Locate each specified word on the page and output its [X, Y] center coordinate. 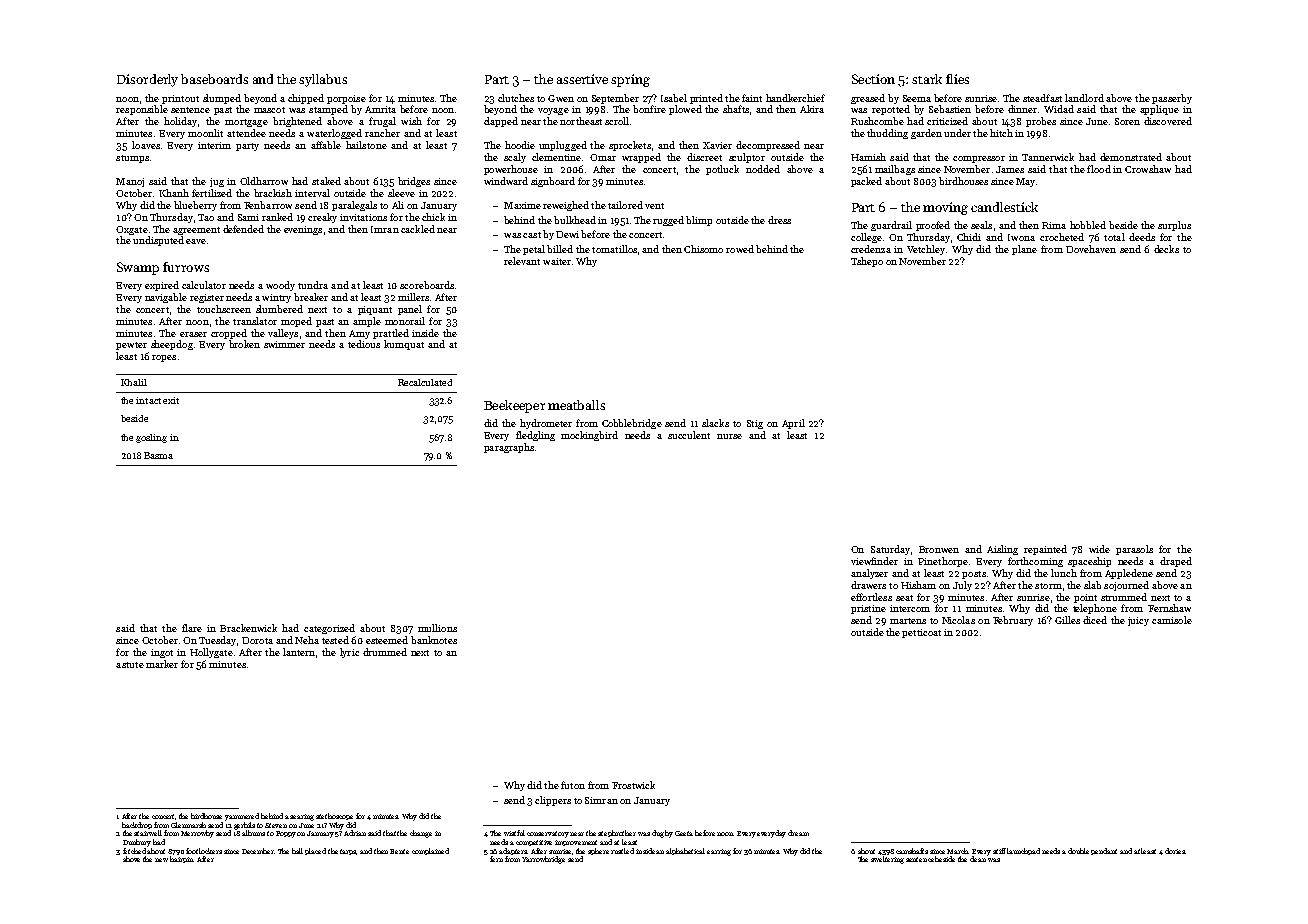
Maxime [522, 205]
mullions [437, 628]
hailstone [366, 145]
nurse [729, 436]
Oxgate [132, 230]
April [793, 424]
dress [779, 220]
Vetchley [926, 250]
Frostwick [633, 785]
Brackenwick [248, 628]
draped [1176, 562]
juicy [1138, 621]
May [1025, 182]
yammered [242, 817]
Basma [158, 455]
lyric [349, 653]
